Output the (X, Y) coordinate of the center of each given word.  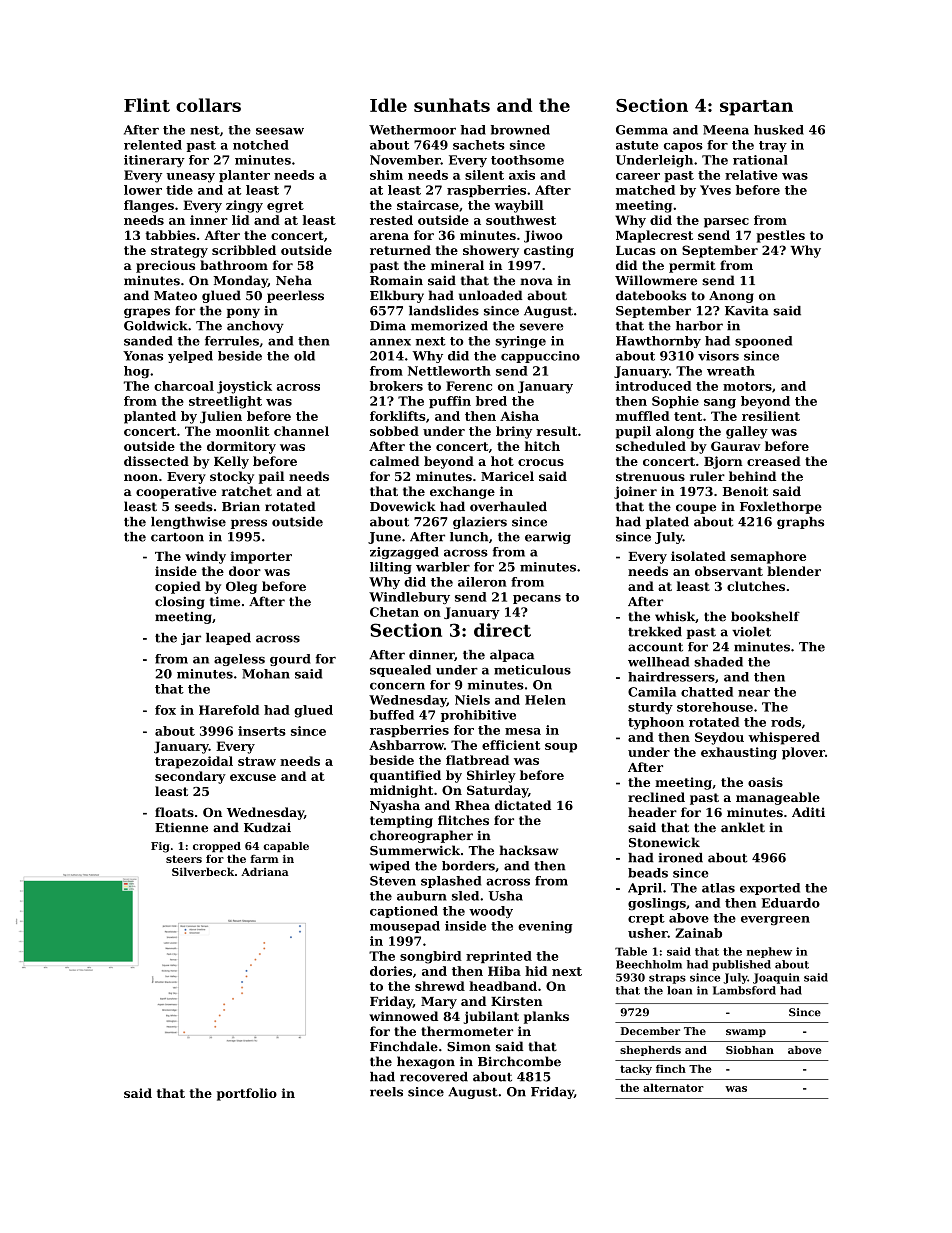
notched (261, 145)
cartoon (177, 537)
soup (561, 748)
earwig (548, 538)
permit (692, 266)
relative (751, 175)
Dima (388, 326)
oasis (765, 782)
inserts (262, 731)
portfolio (247, 1094)
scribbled (244, 250)
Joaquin (776, 978)
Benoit (745, 491)
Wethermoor (412, 130)
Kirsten (517, 1001)
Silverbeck (203, 871)
